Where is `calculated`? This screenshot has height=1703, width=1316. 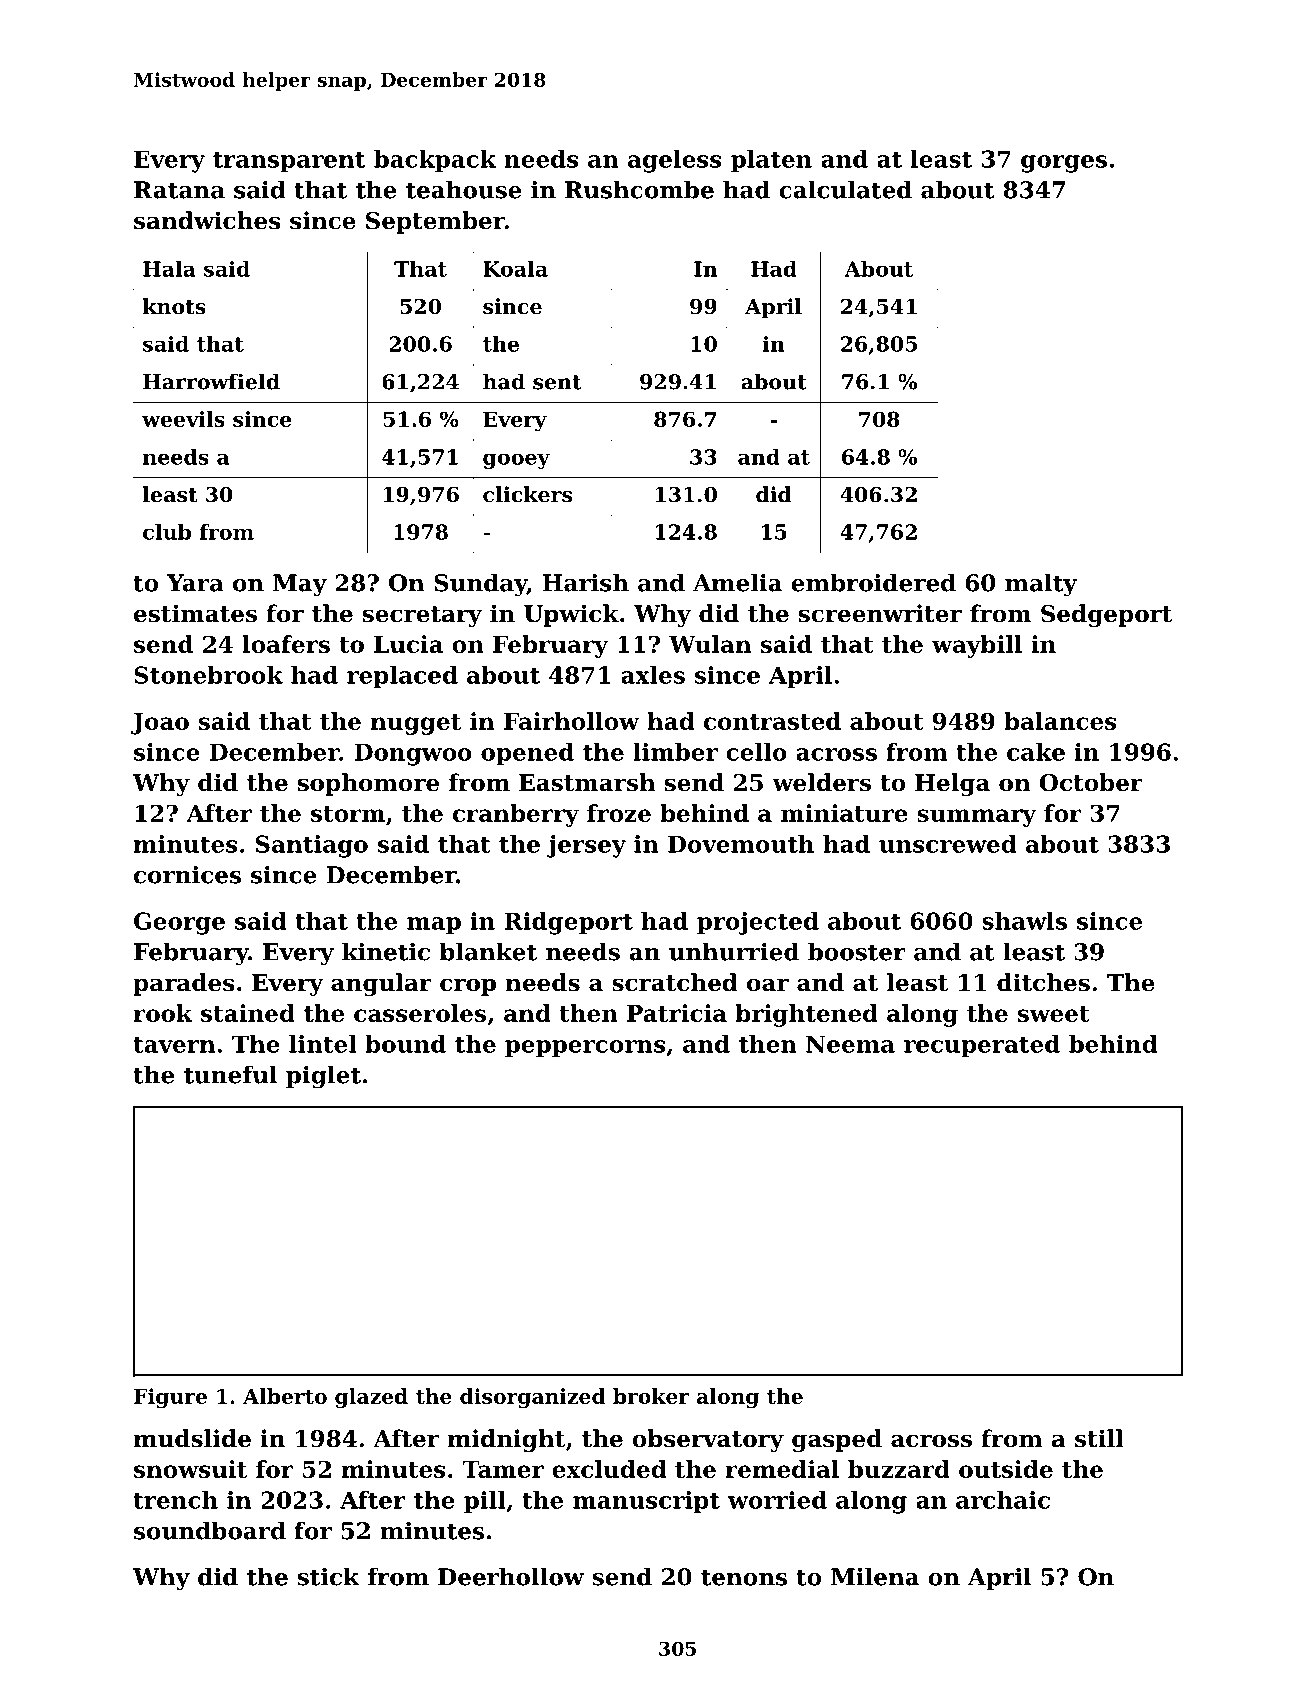 calculated is located at coordinates (845, 189).
